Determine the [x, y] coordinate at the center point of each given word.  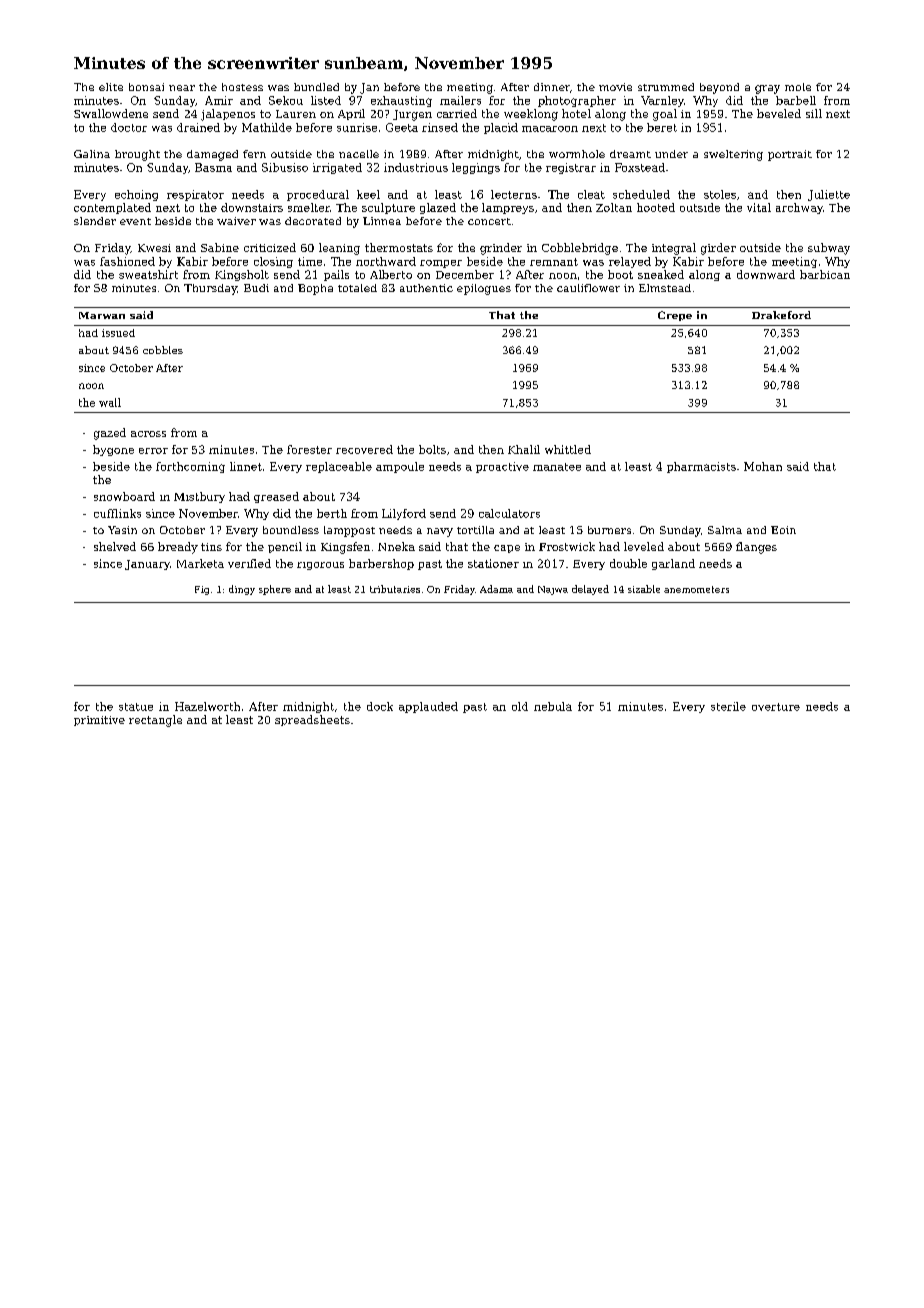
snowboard [124, 496]
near [182, 88]
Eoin [783, 530]
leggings [476, 168]
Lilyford [404, 514]
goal [665, 115]
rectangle [155, 721]
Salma [725, 530]
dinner [552, 87]
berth [332, 513]
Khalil [524, 449]
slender [95, 221]
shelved [115, 546]
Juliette [829, 195]
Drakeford [781, 315]
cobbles [163, 350]
